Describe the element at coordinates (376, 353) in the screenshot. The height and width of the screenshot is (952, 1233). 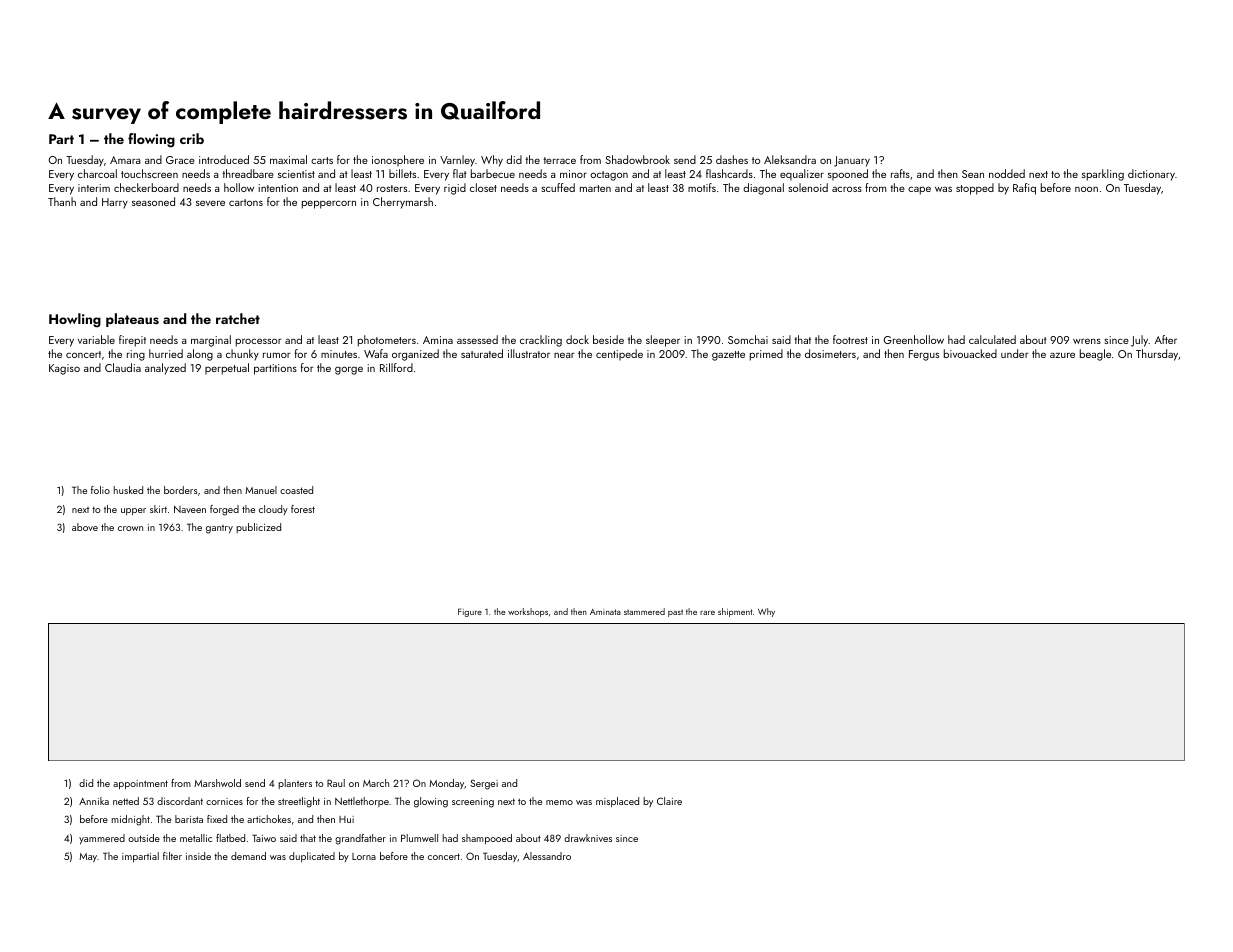
I see `Wafa` at that location.
